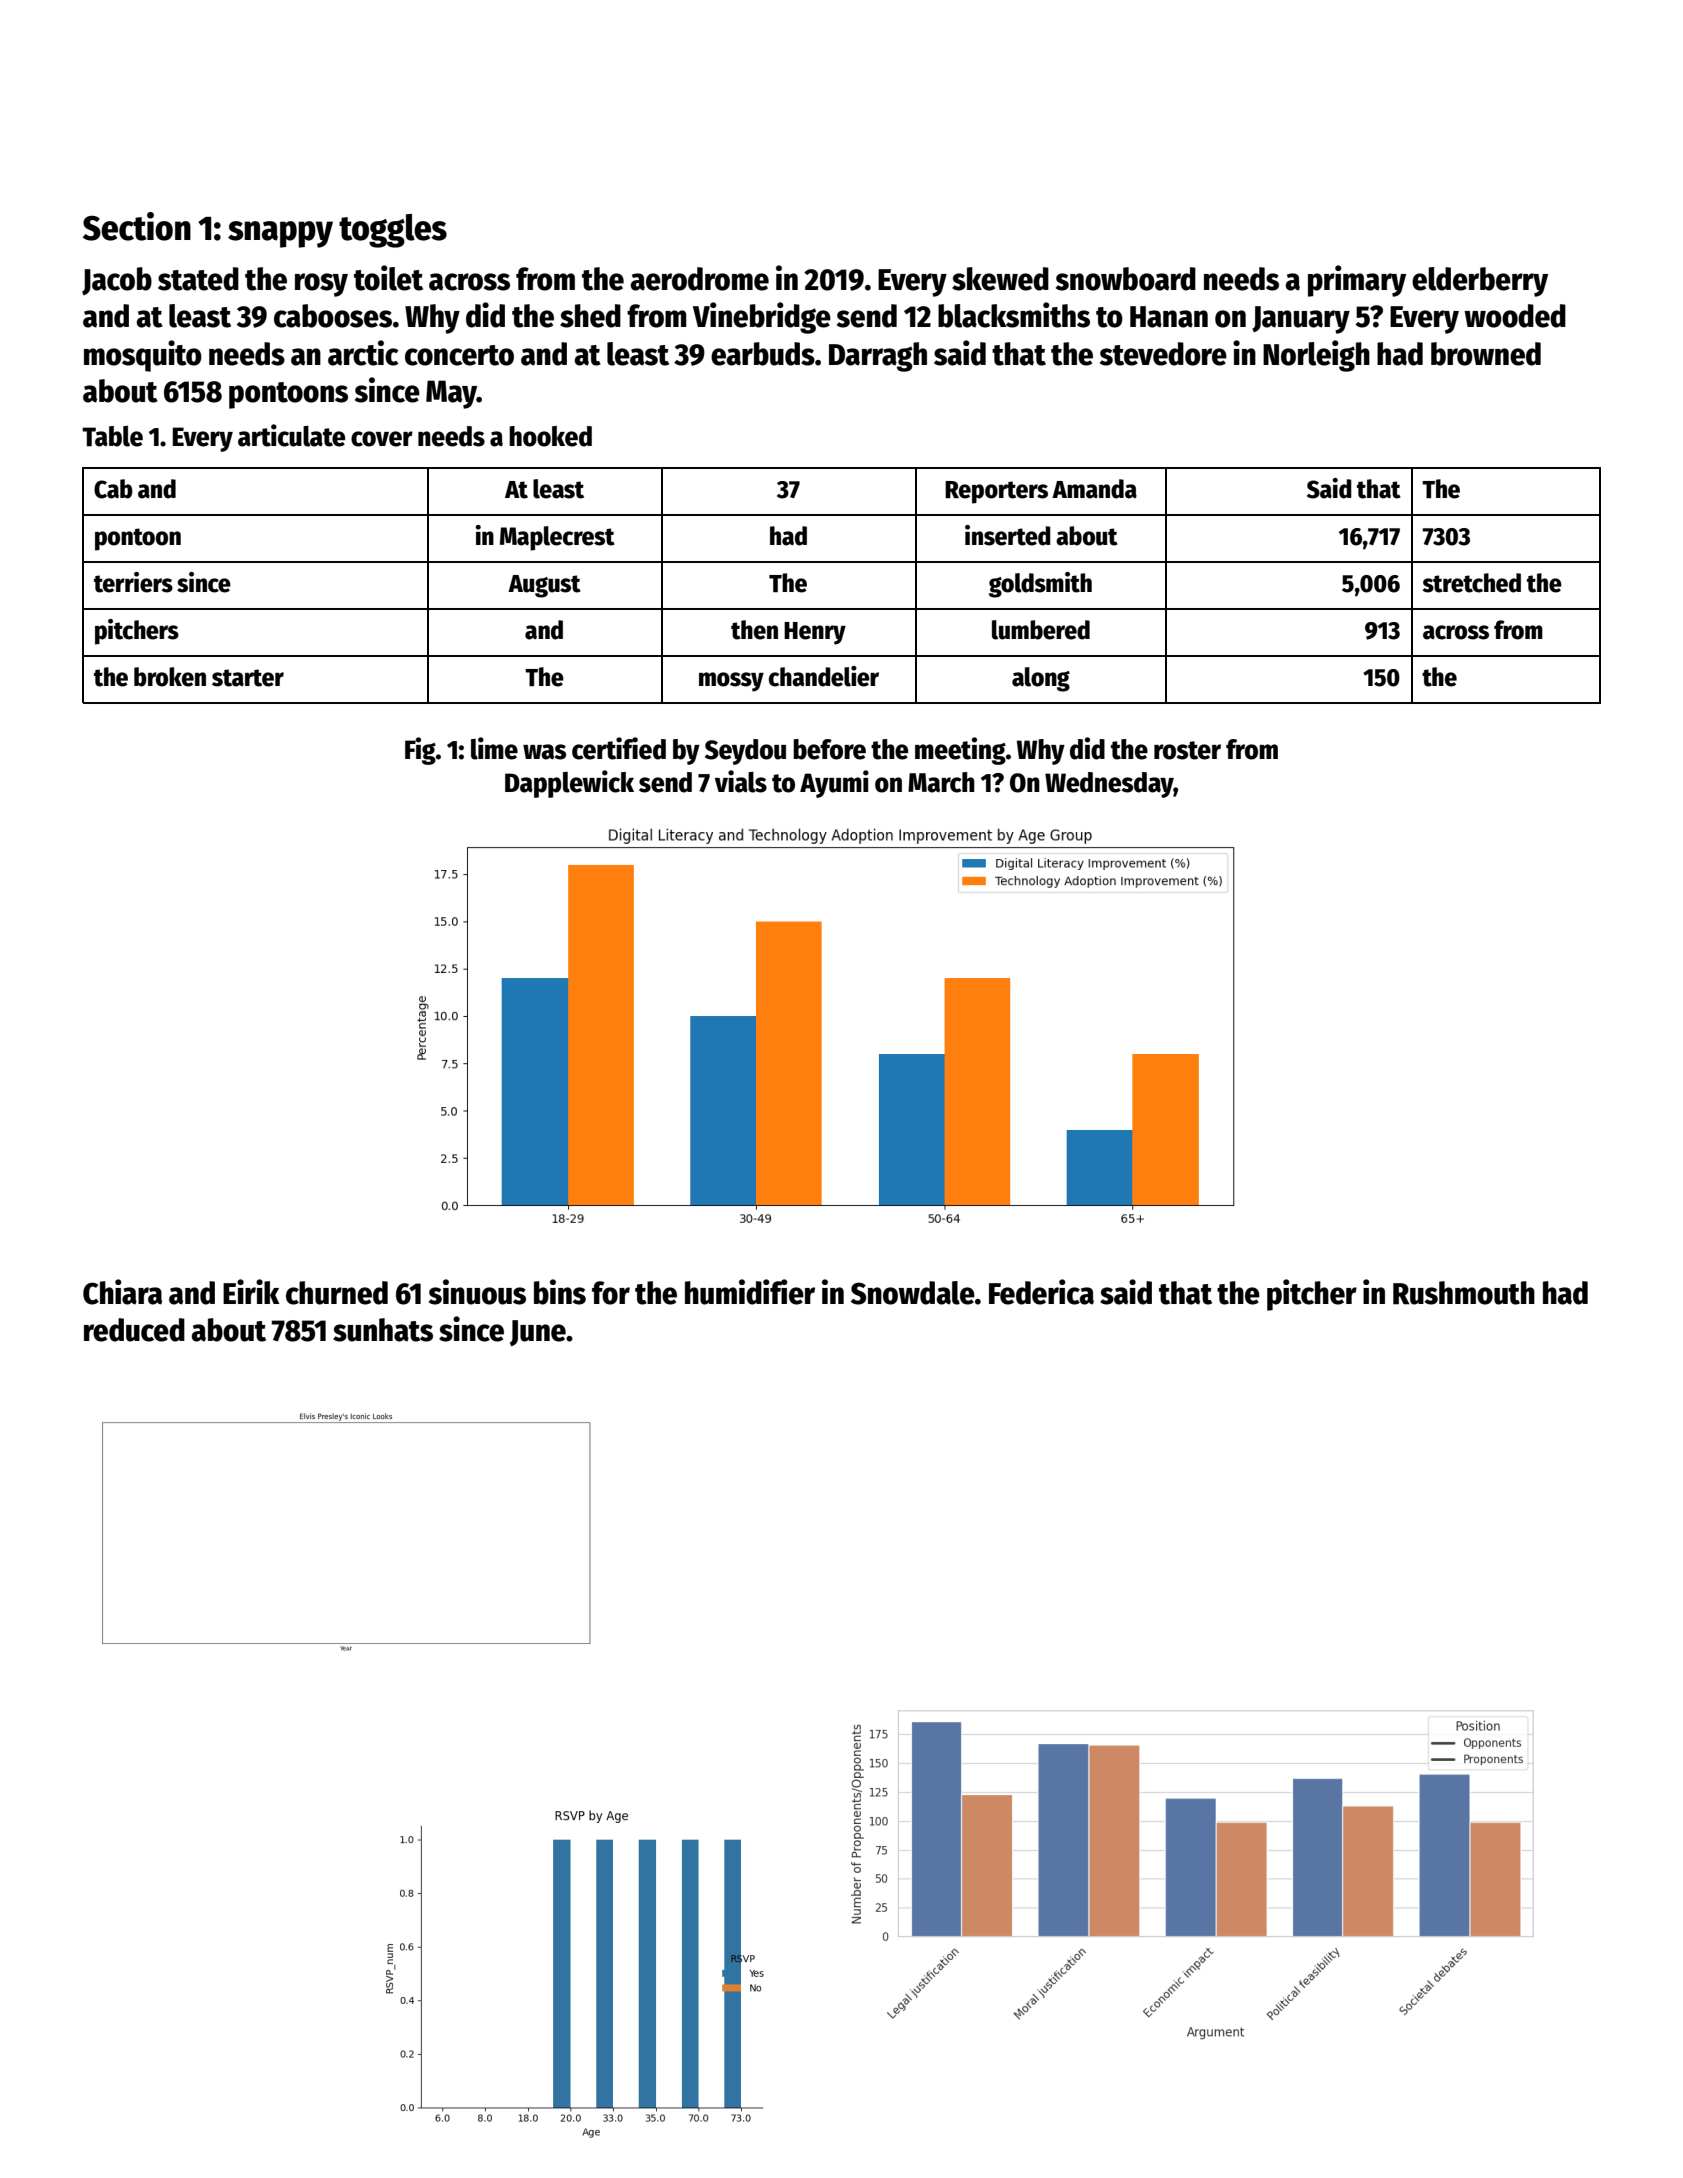 This page has width=1683, height=2178. What do you see at coordinates (1041, 630) in the page?
I see `lumbered` at bounding box center [1041, 630].
